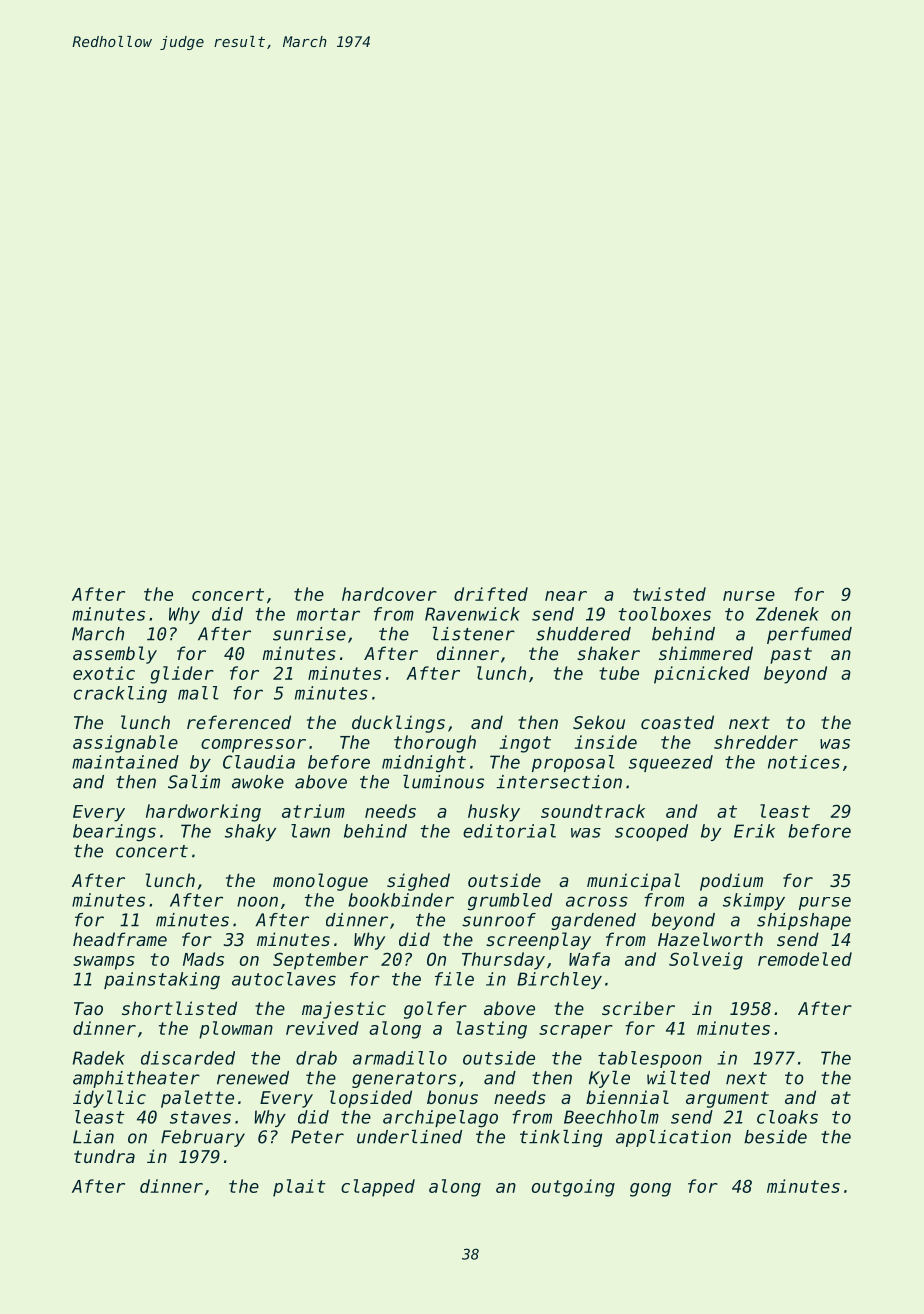 This page has height=1314, width=924. What do you see at coordinates (250, 832) in the page?
I see `shaky` at bounding box center [250, 832].
